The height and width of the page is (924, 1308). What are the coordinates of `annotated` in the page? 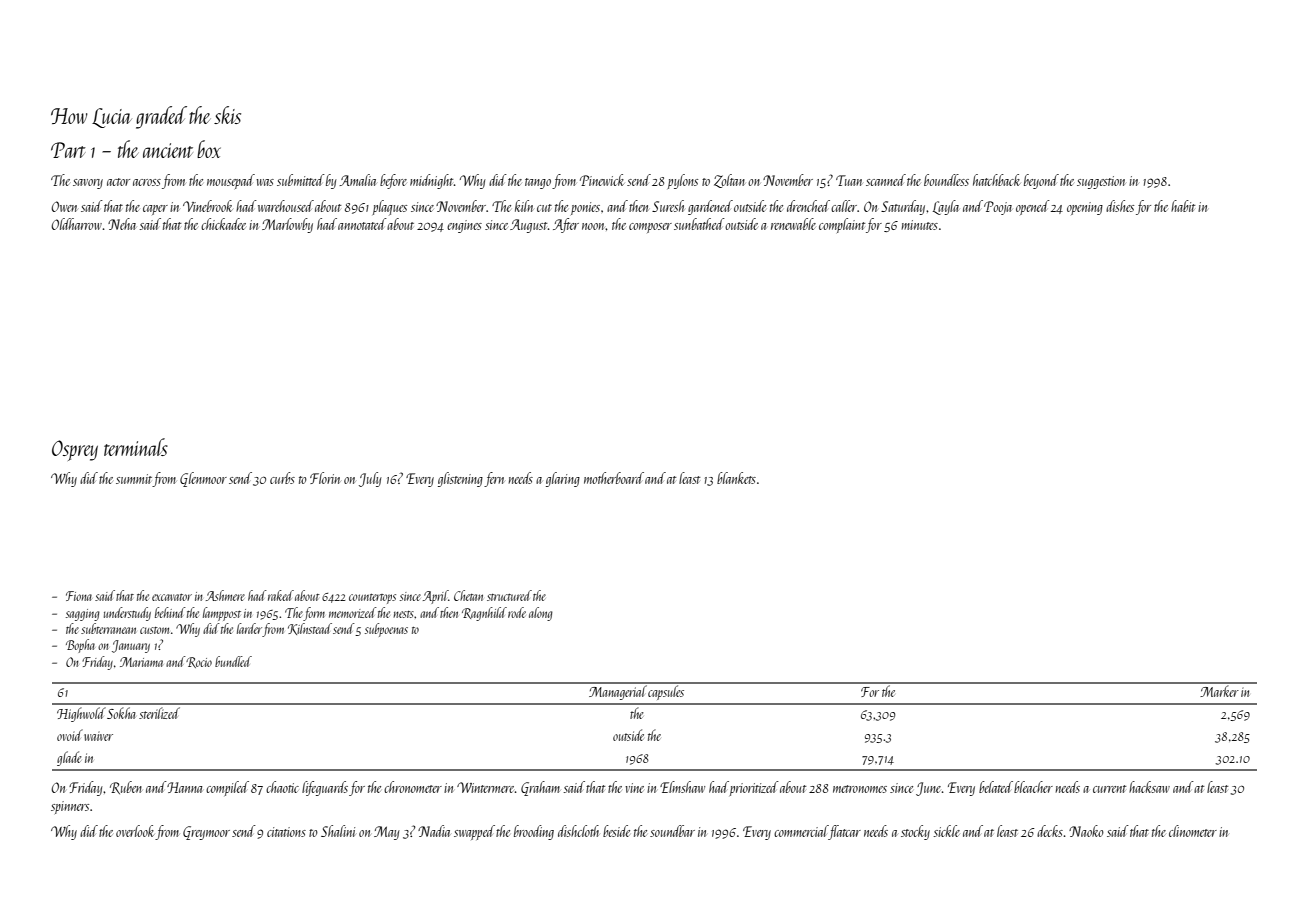 It's located at (362, 224).
